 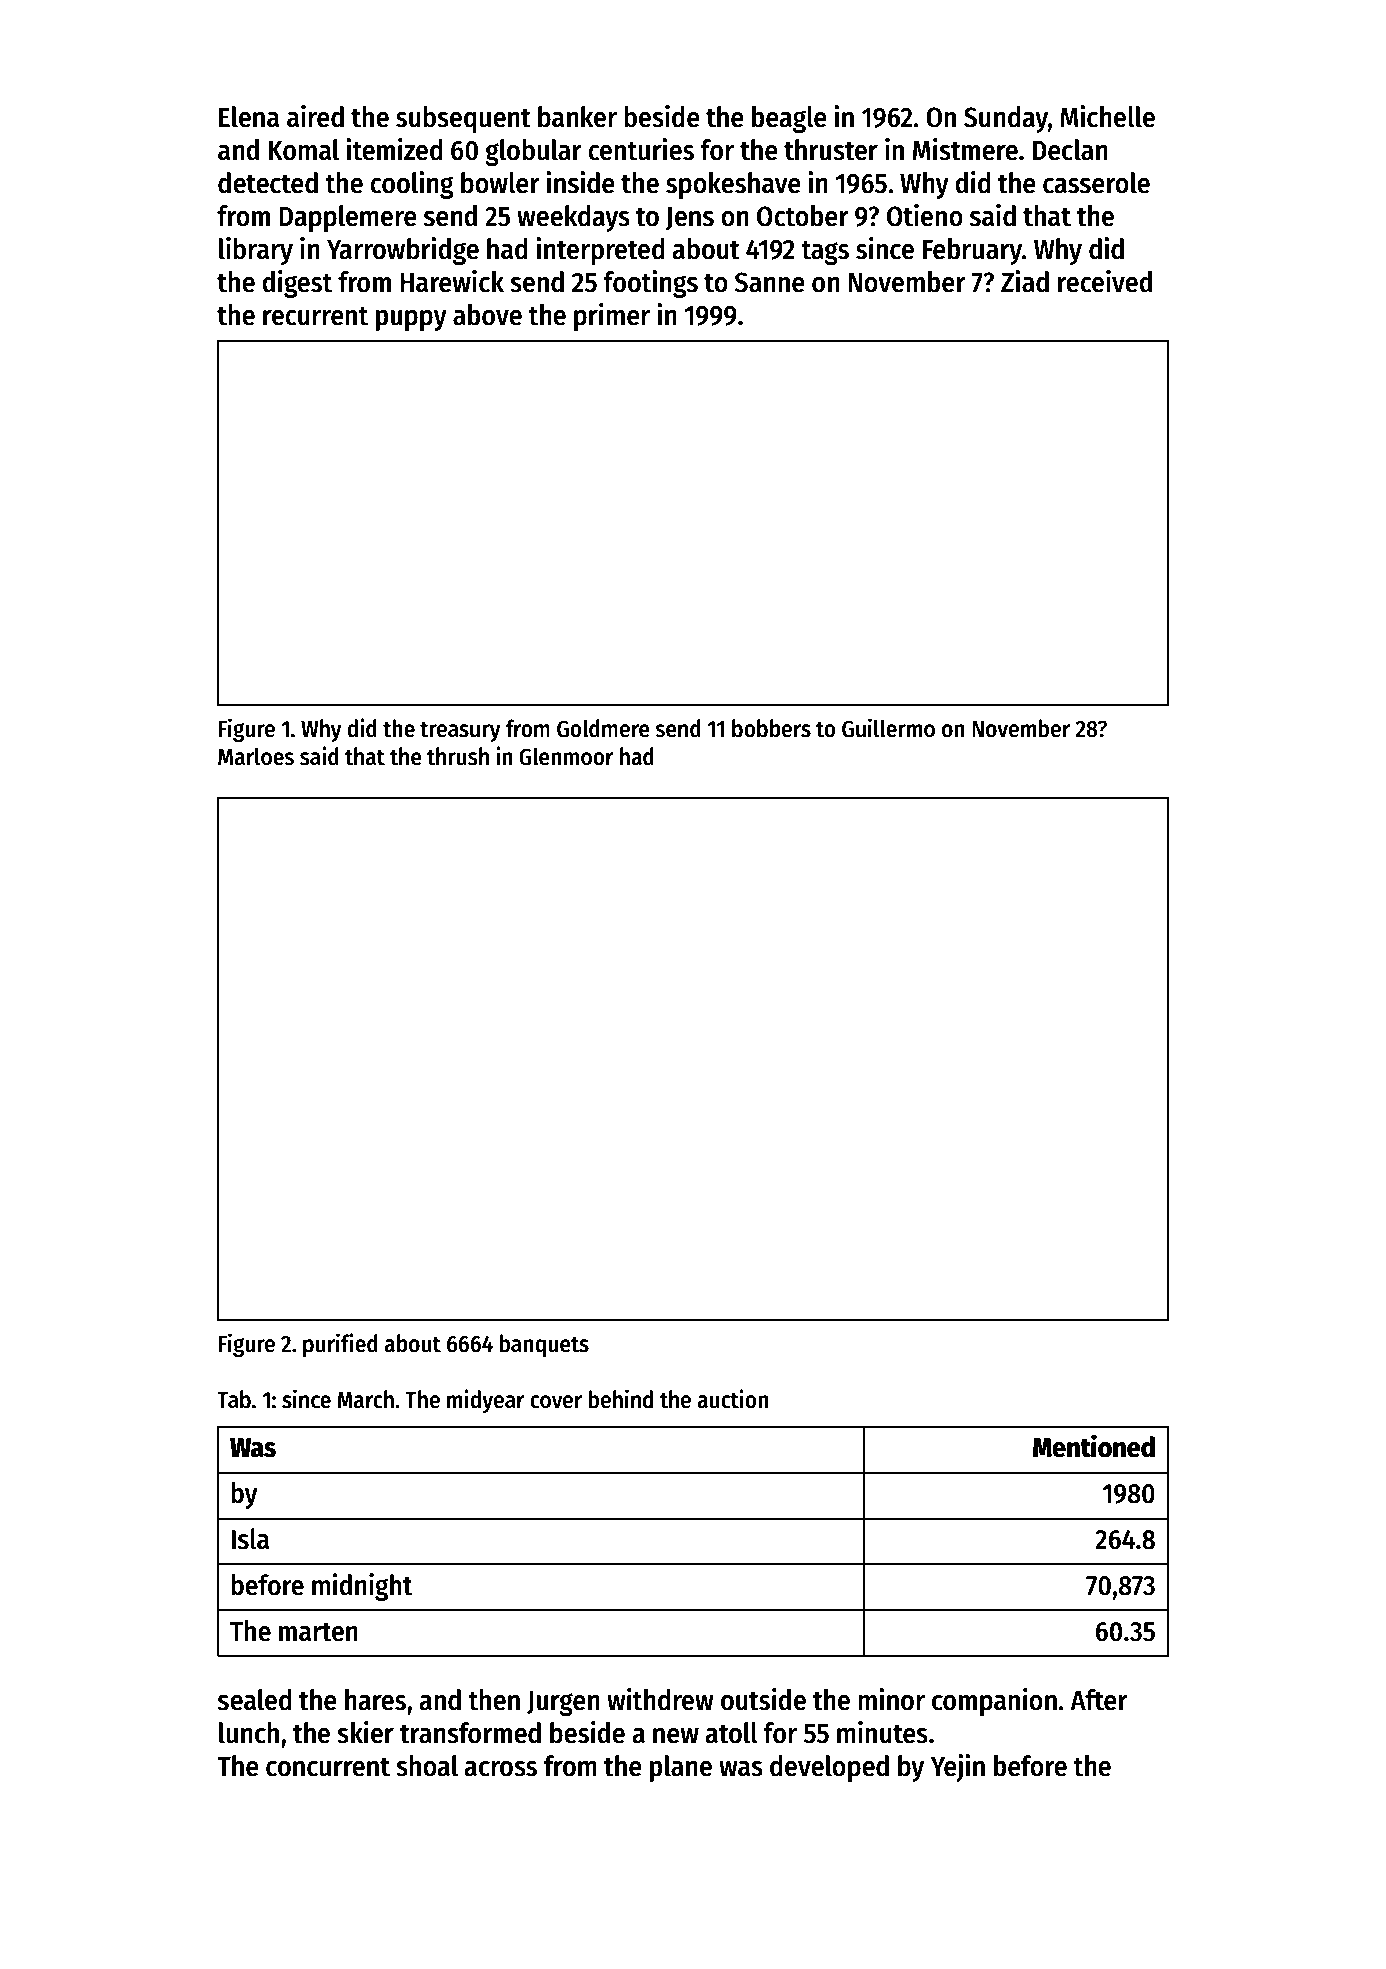 I want to click on Marloes, so click(x=256, y=756).
